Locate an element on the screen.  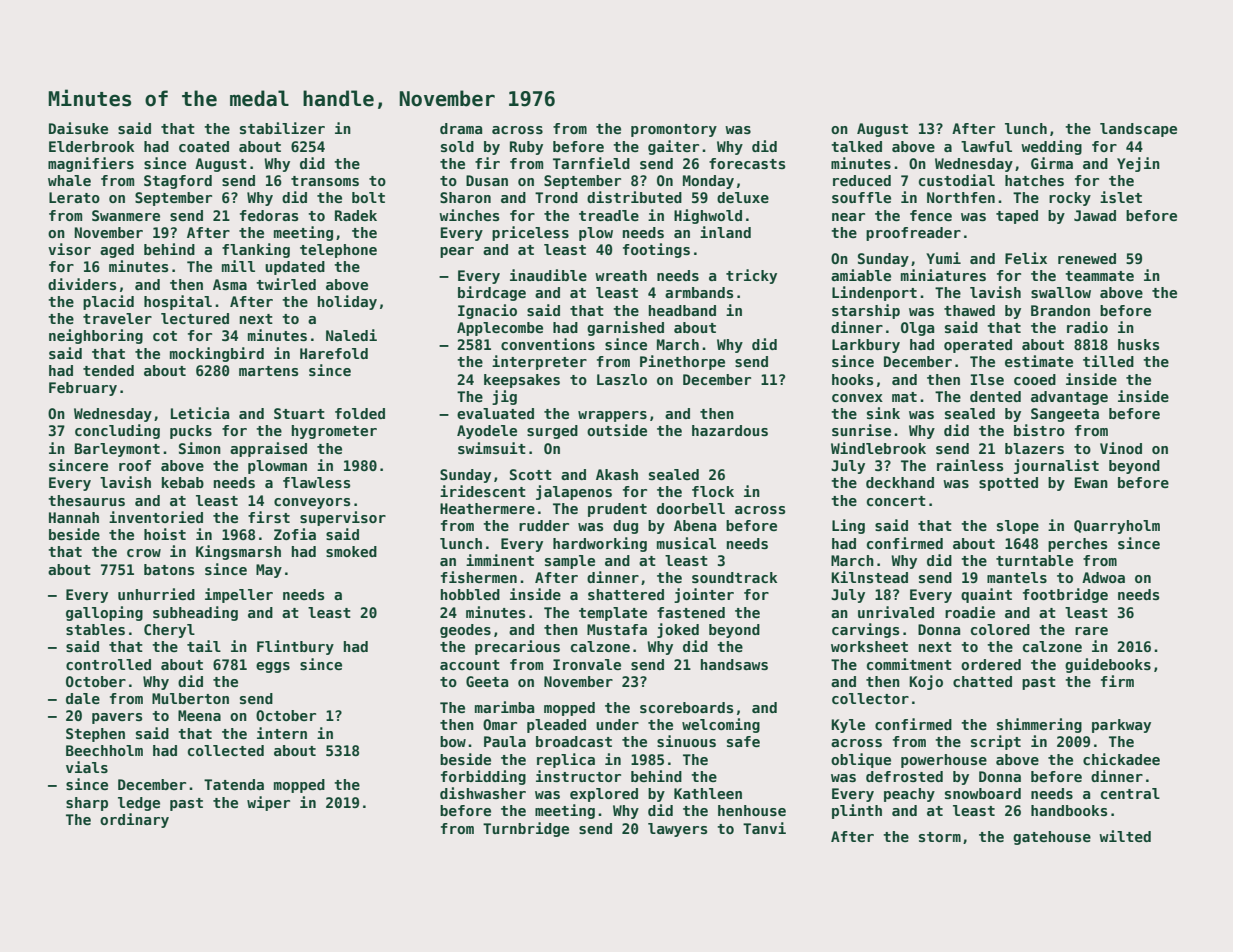
Adwoa is located at coordinates (1103, 577).
